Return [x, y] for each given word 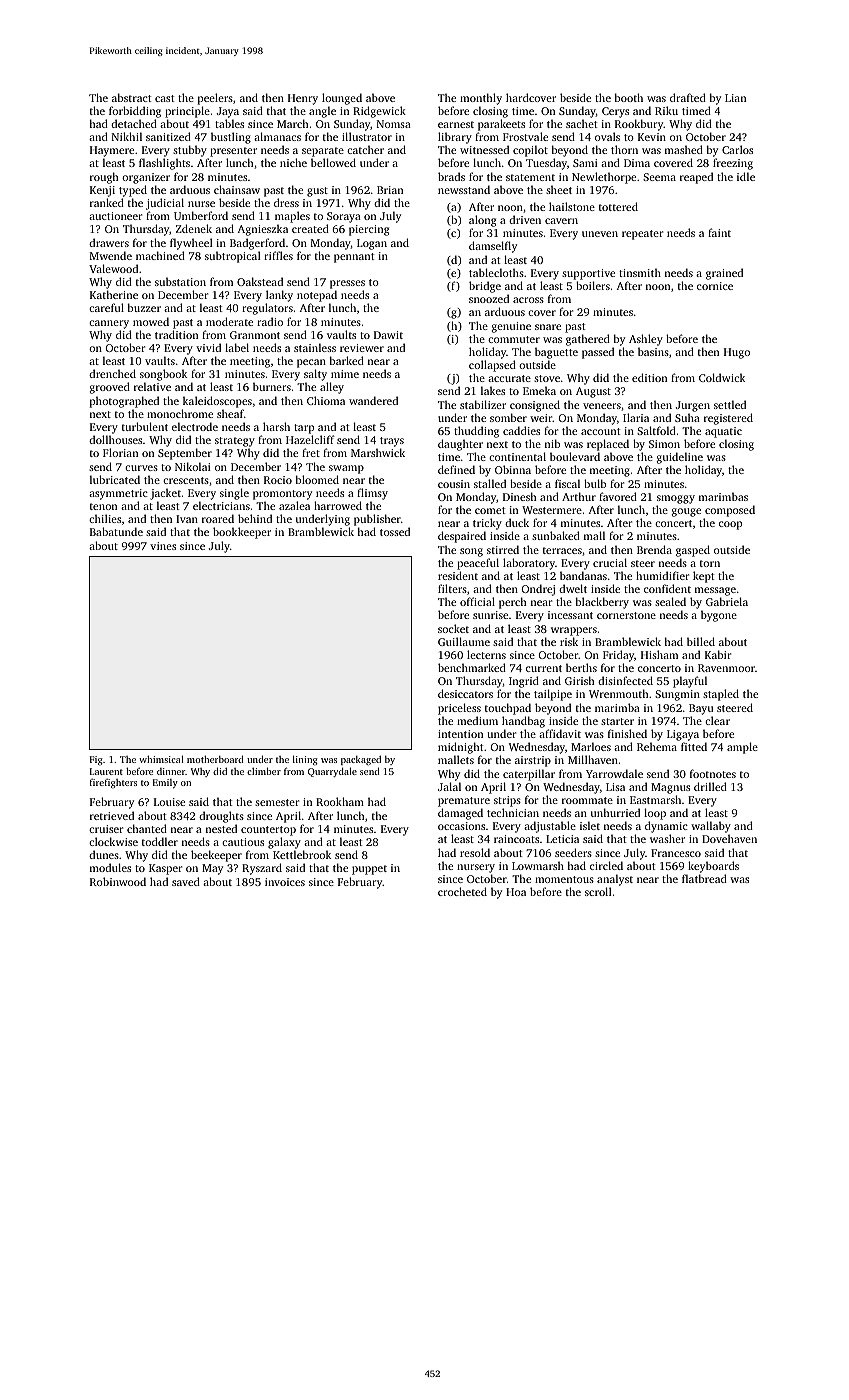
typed [133, 191]
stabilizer [483, 404]
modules [110, 867]
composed [730, 511]
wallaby [711, 827]
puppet [369, 870]
